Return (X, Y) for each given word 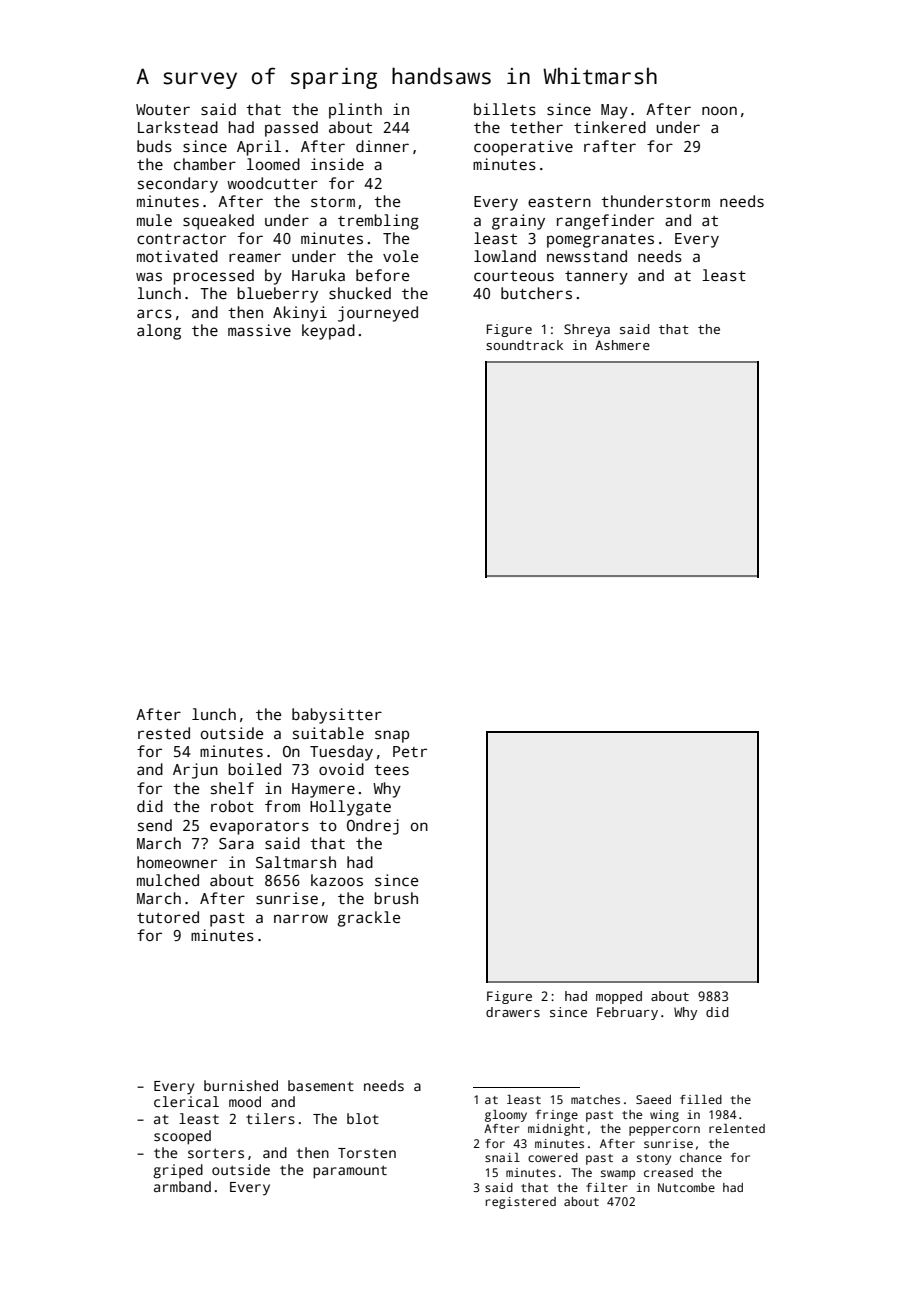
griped (178, 1171)
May (614, 111)
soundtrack (524, 345)
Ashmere (622, 345)
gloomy (506, 1116)
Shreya (587, 330)
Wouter (163, 109)
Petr (410, 751)
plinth (355, 111)
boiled (254, 769)
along (159, 332)
